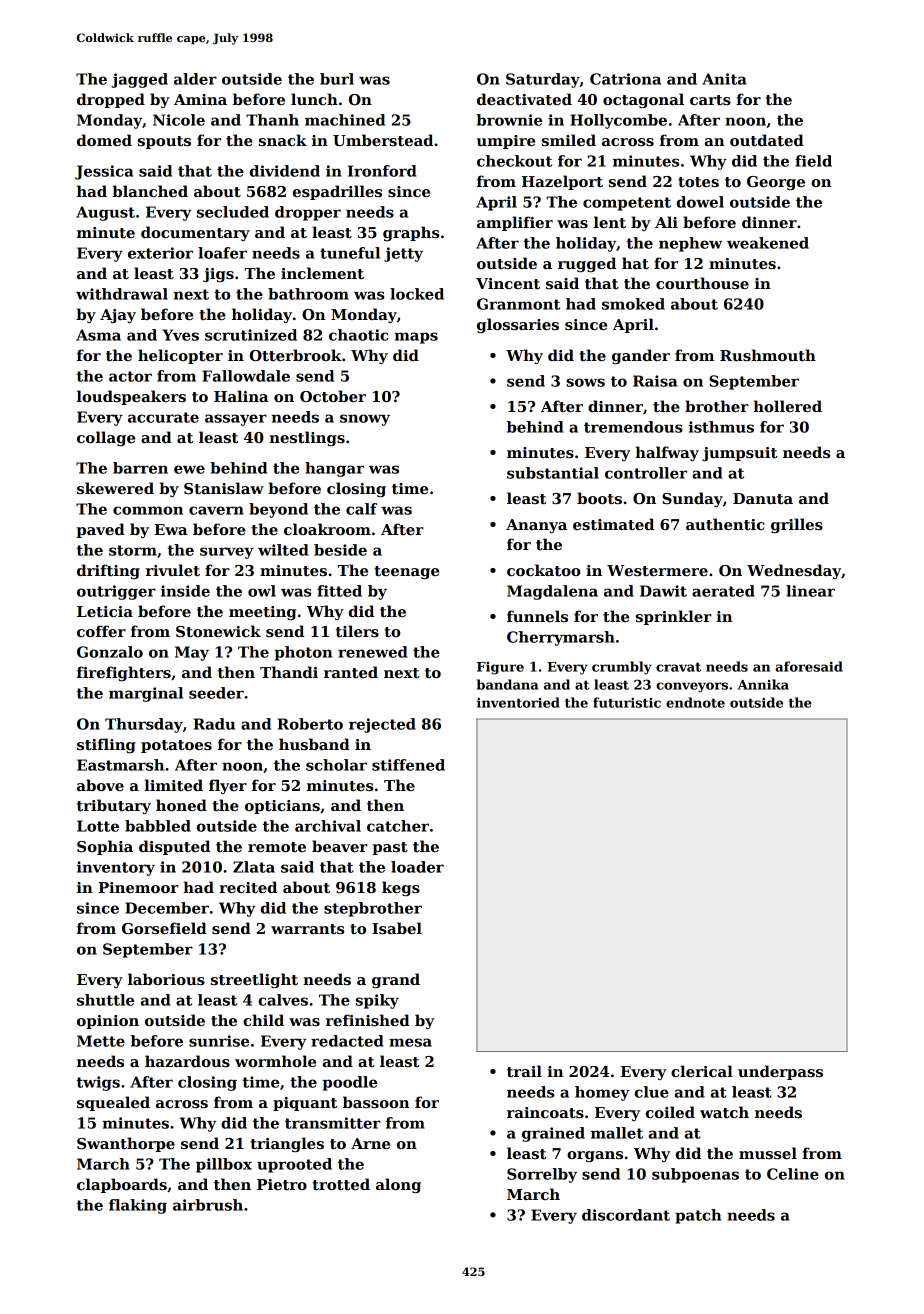 Image resolution: width=924 pixels, height=1314 pixels. Describe the element at coordinates (337, 79) in the page. I see `burl` at that location.
